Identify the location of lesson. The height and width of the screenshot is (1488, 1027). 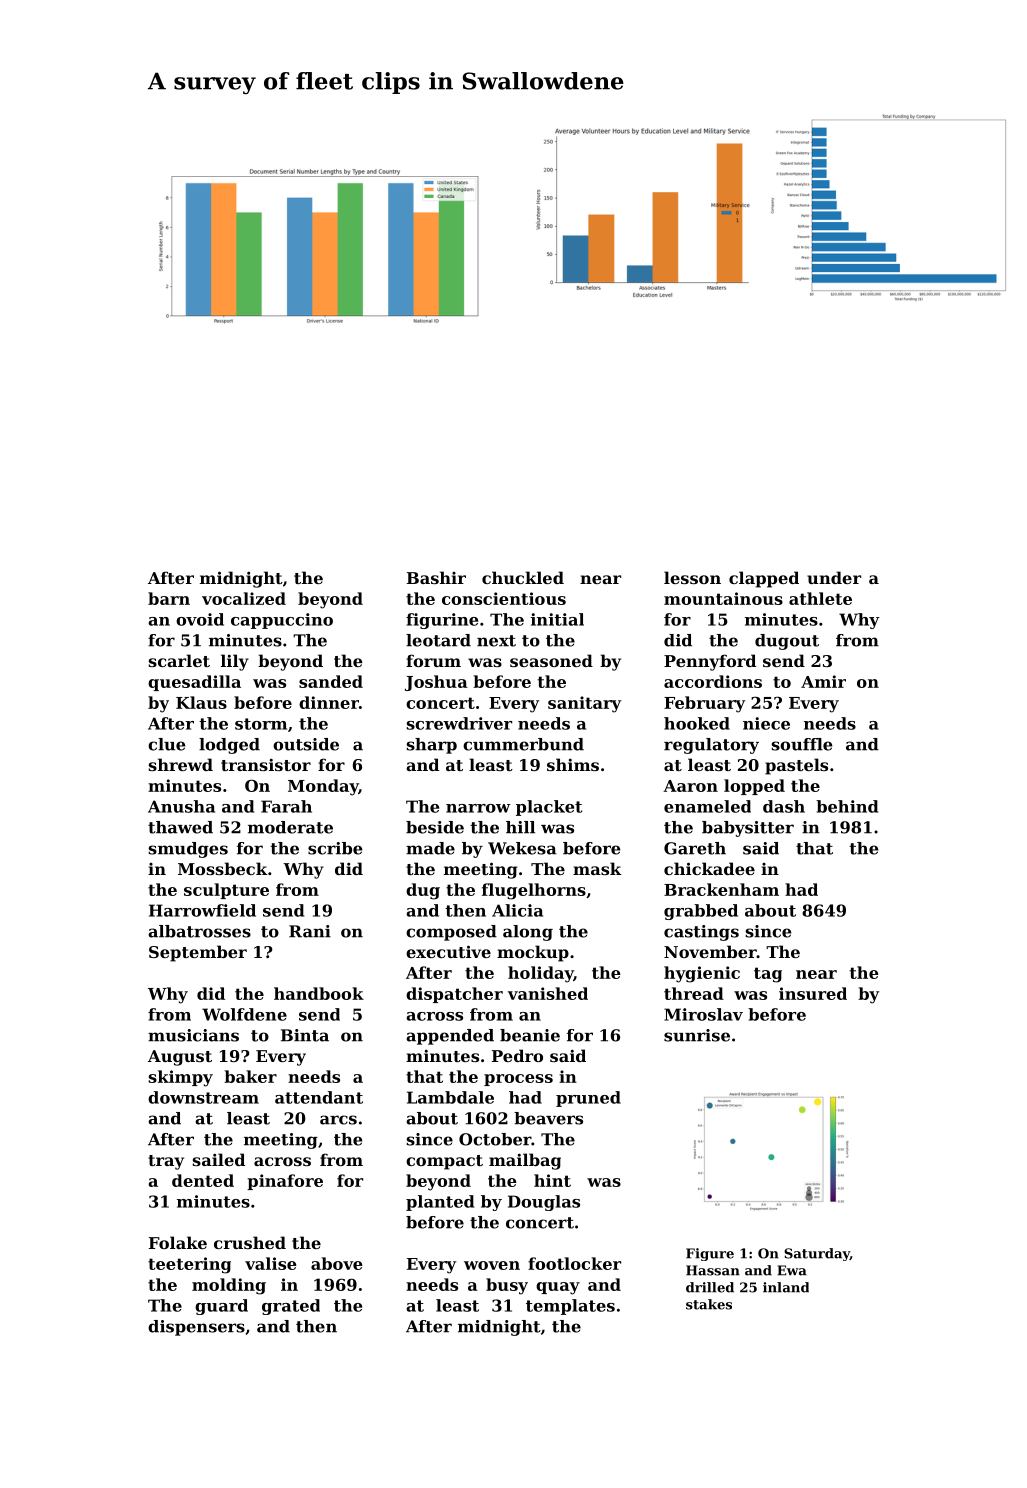
(692, 577).
